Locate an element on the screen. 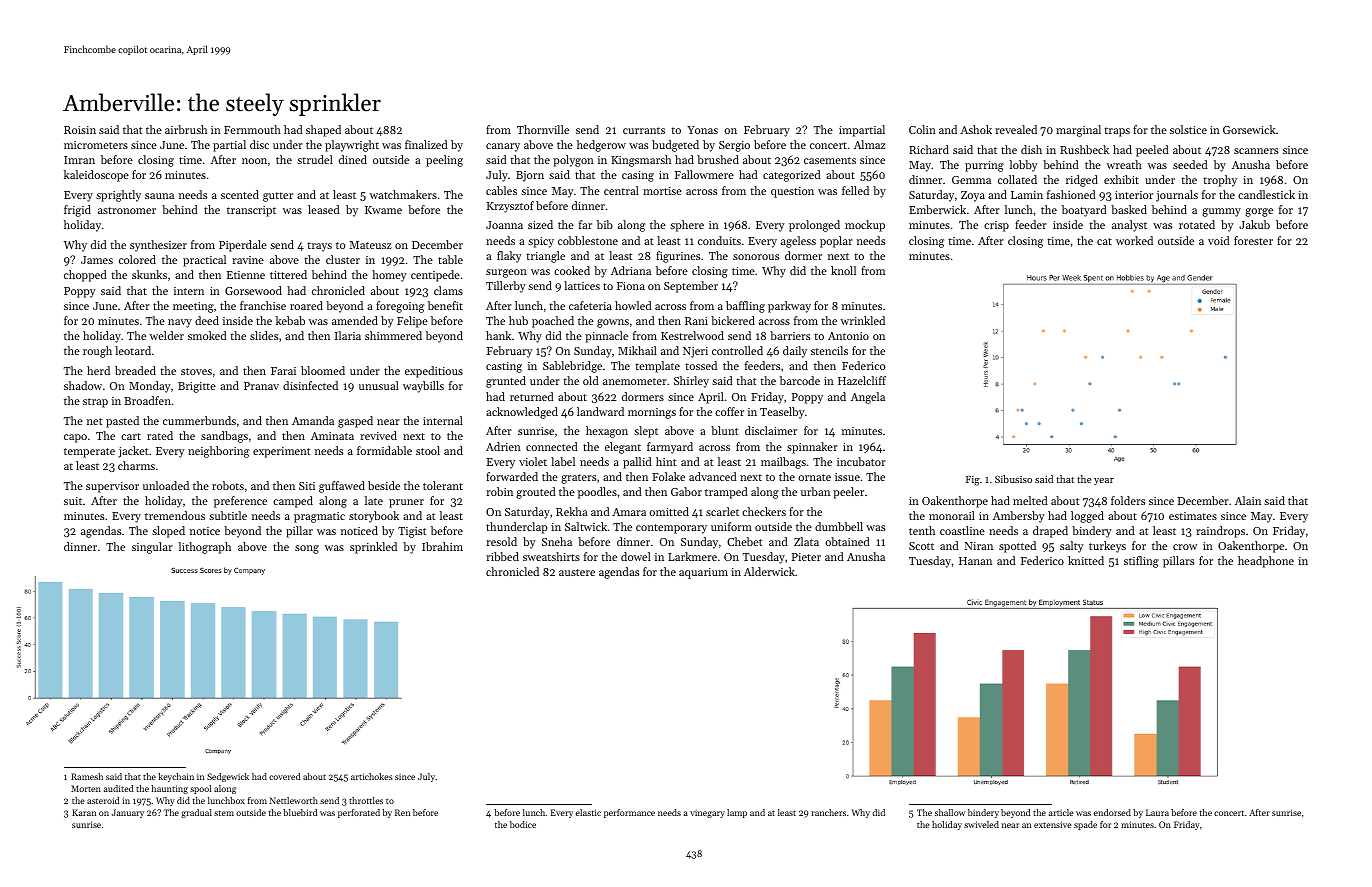 The height and width of the screenshot is (887, 1372). gradual is located at coordinates (196, 813).
